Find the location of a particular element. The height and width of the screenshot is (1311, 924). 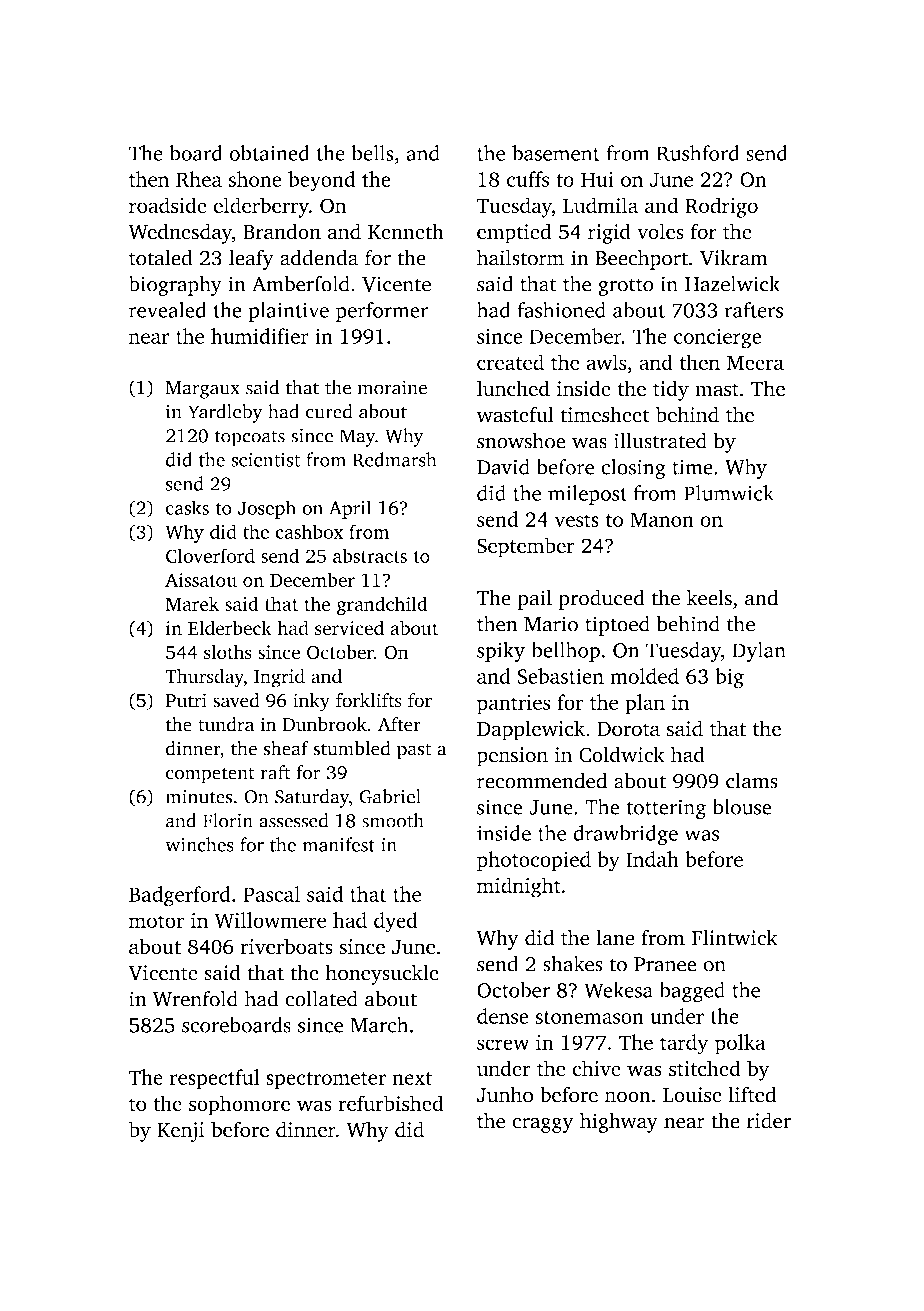

spiky is located at coordinates (501, 652).
